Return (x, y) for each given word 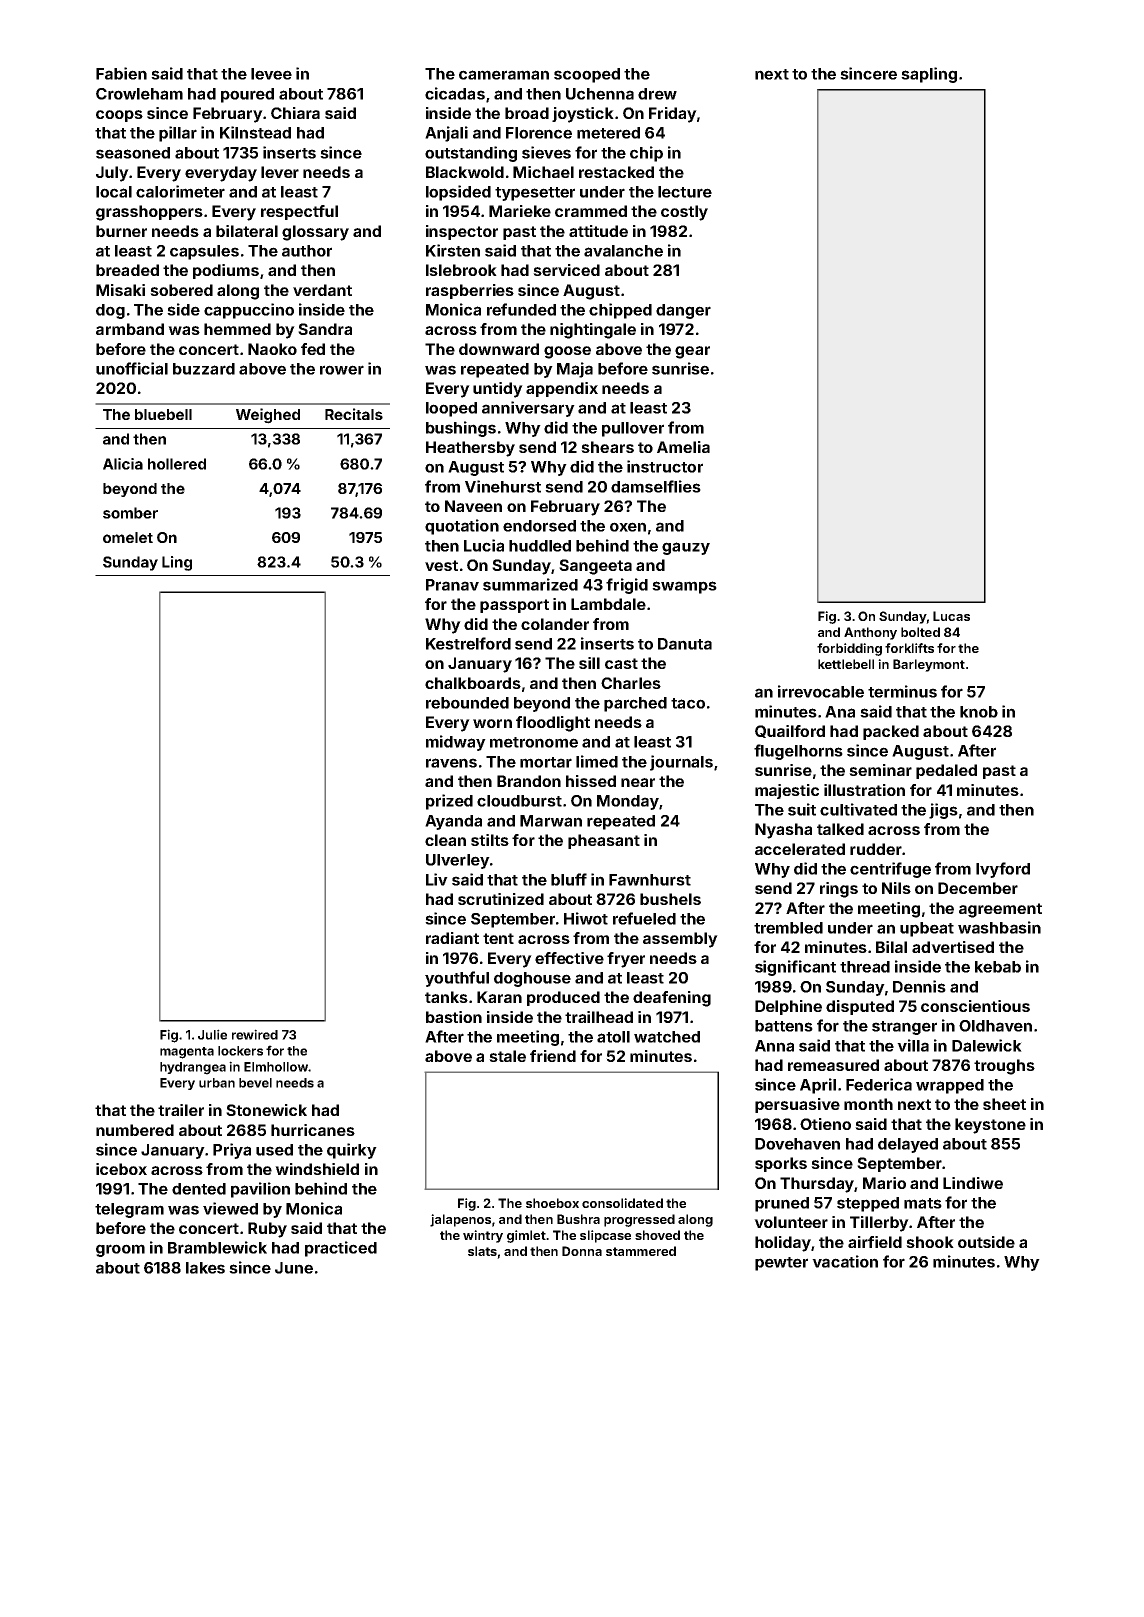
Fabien (121, 73)
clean (445, 840)
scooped (587, 75)
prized (449, 802)
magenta (187, 1053)
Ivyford (1003, 870)
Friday (673, 115)
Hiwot (586, 918)
